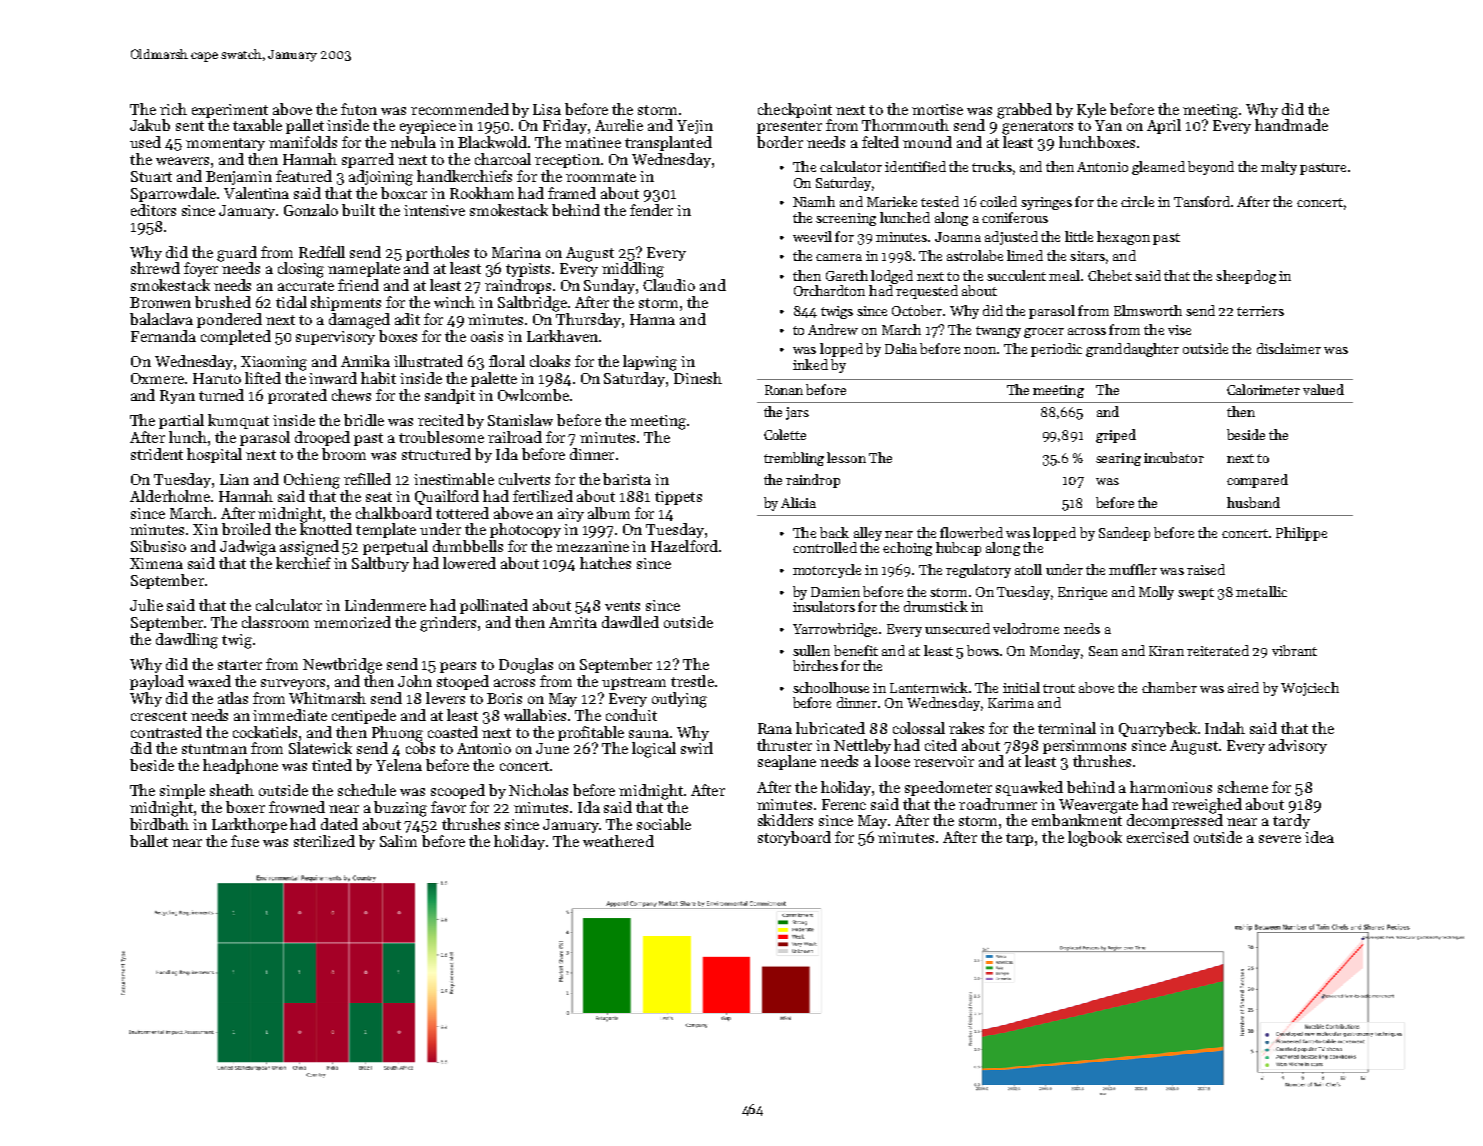  I want to click on Colette, so click(785, 434).
